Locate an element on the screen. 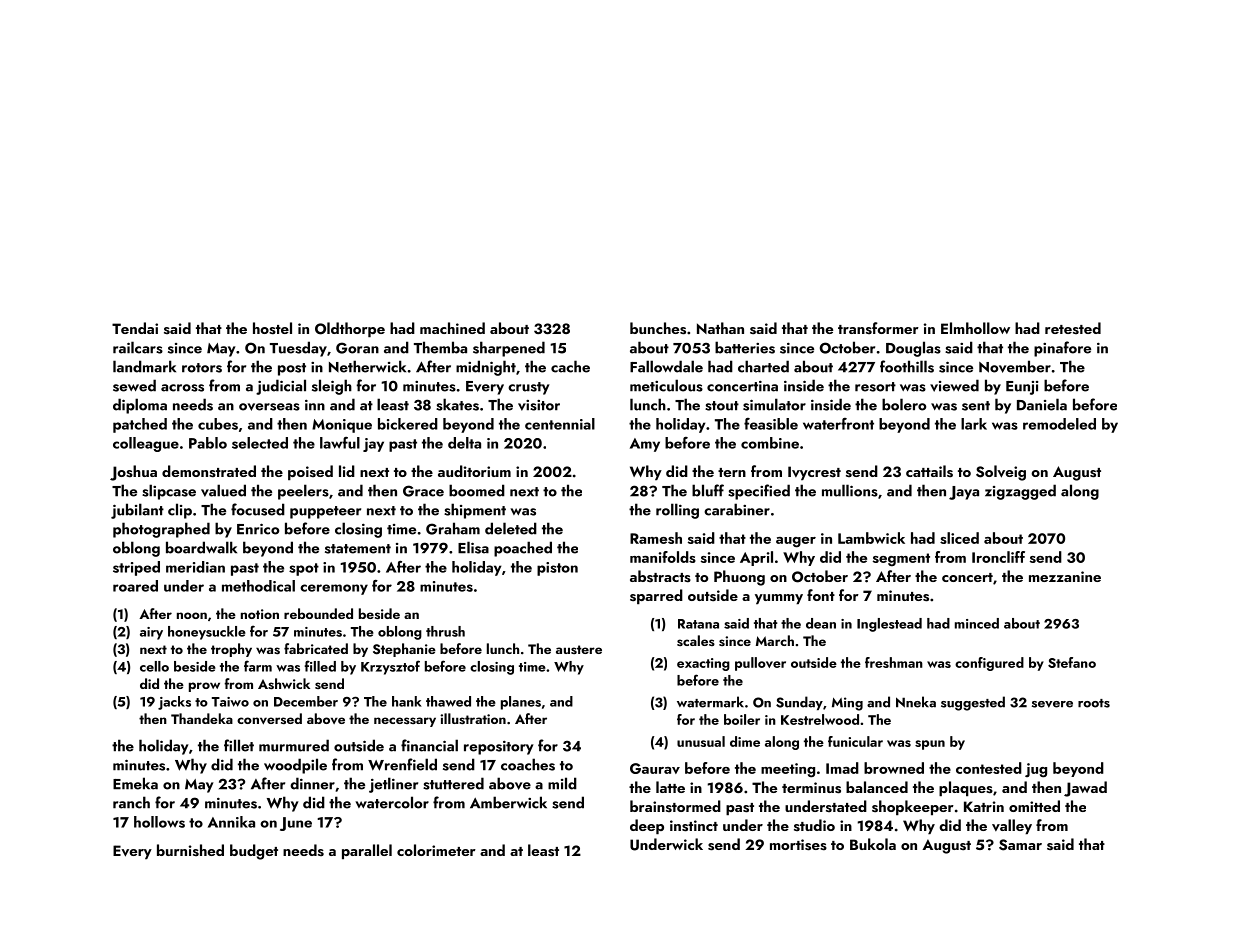  parallel is located at coordinates (367, 852).
